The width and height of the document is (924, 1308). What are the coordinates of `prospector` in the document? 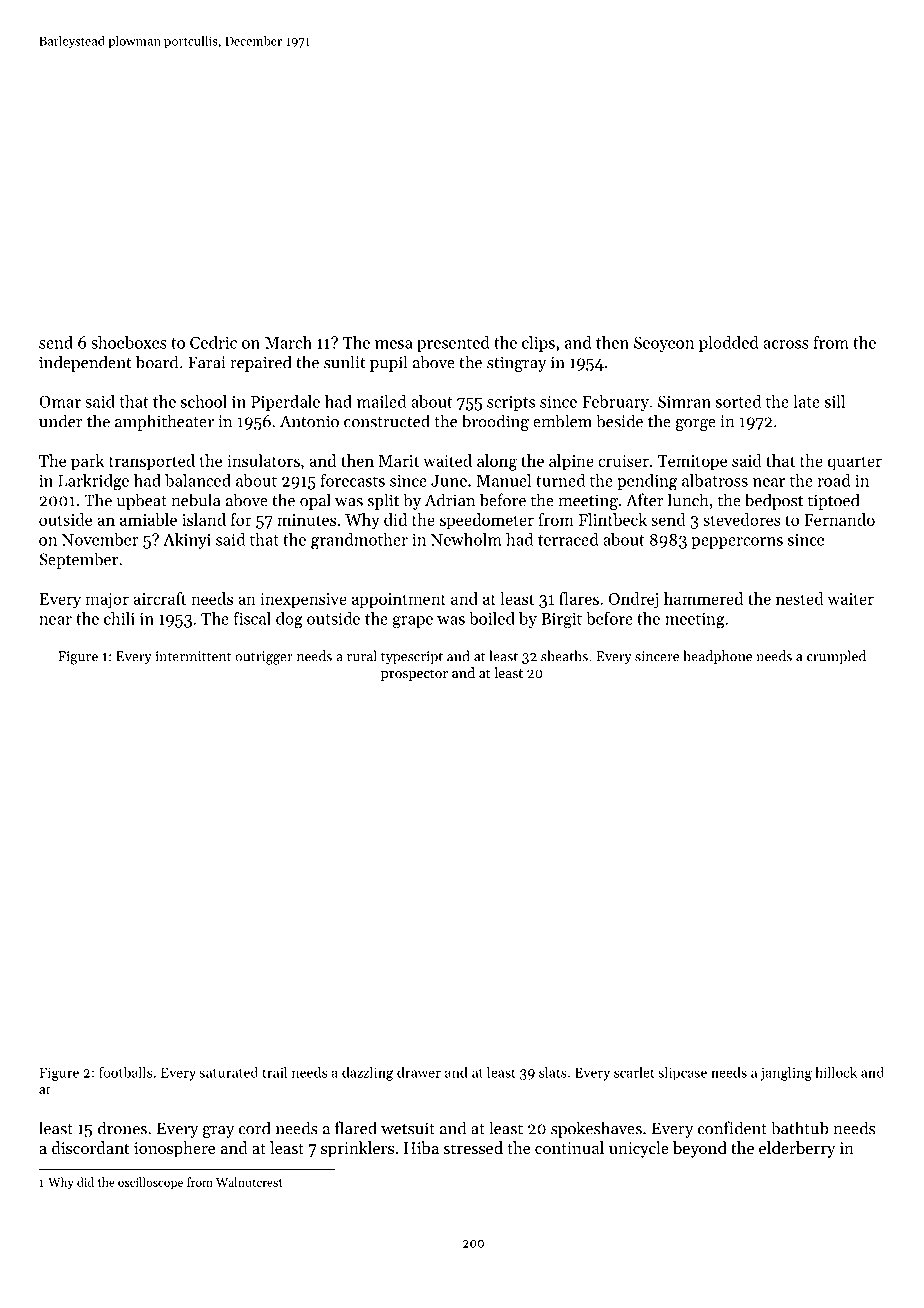 It's located at (414, 675).
